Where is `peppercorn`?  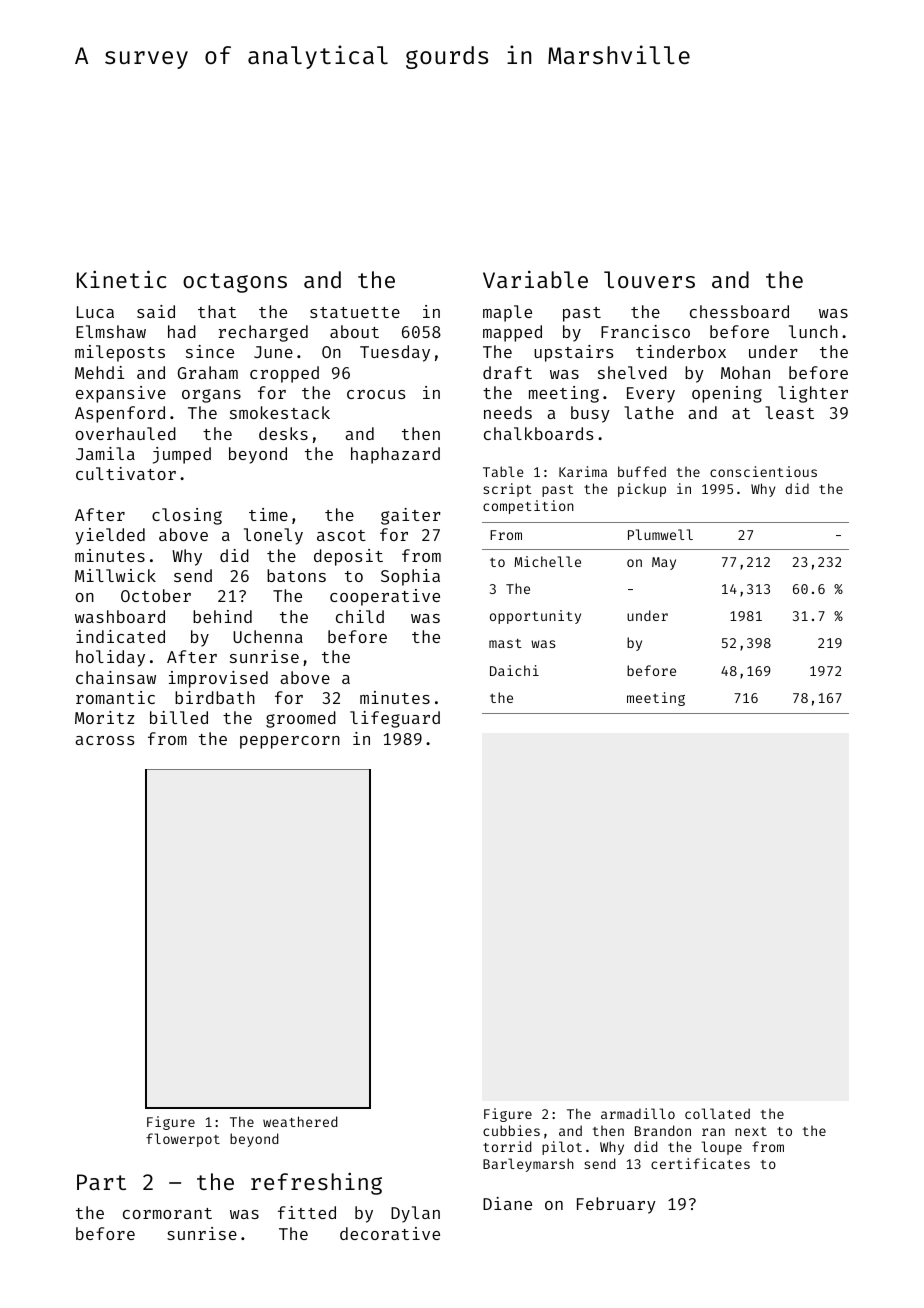
peppercorn is located at coordinates (290, 742).
